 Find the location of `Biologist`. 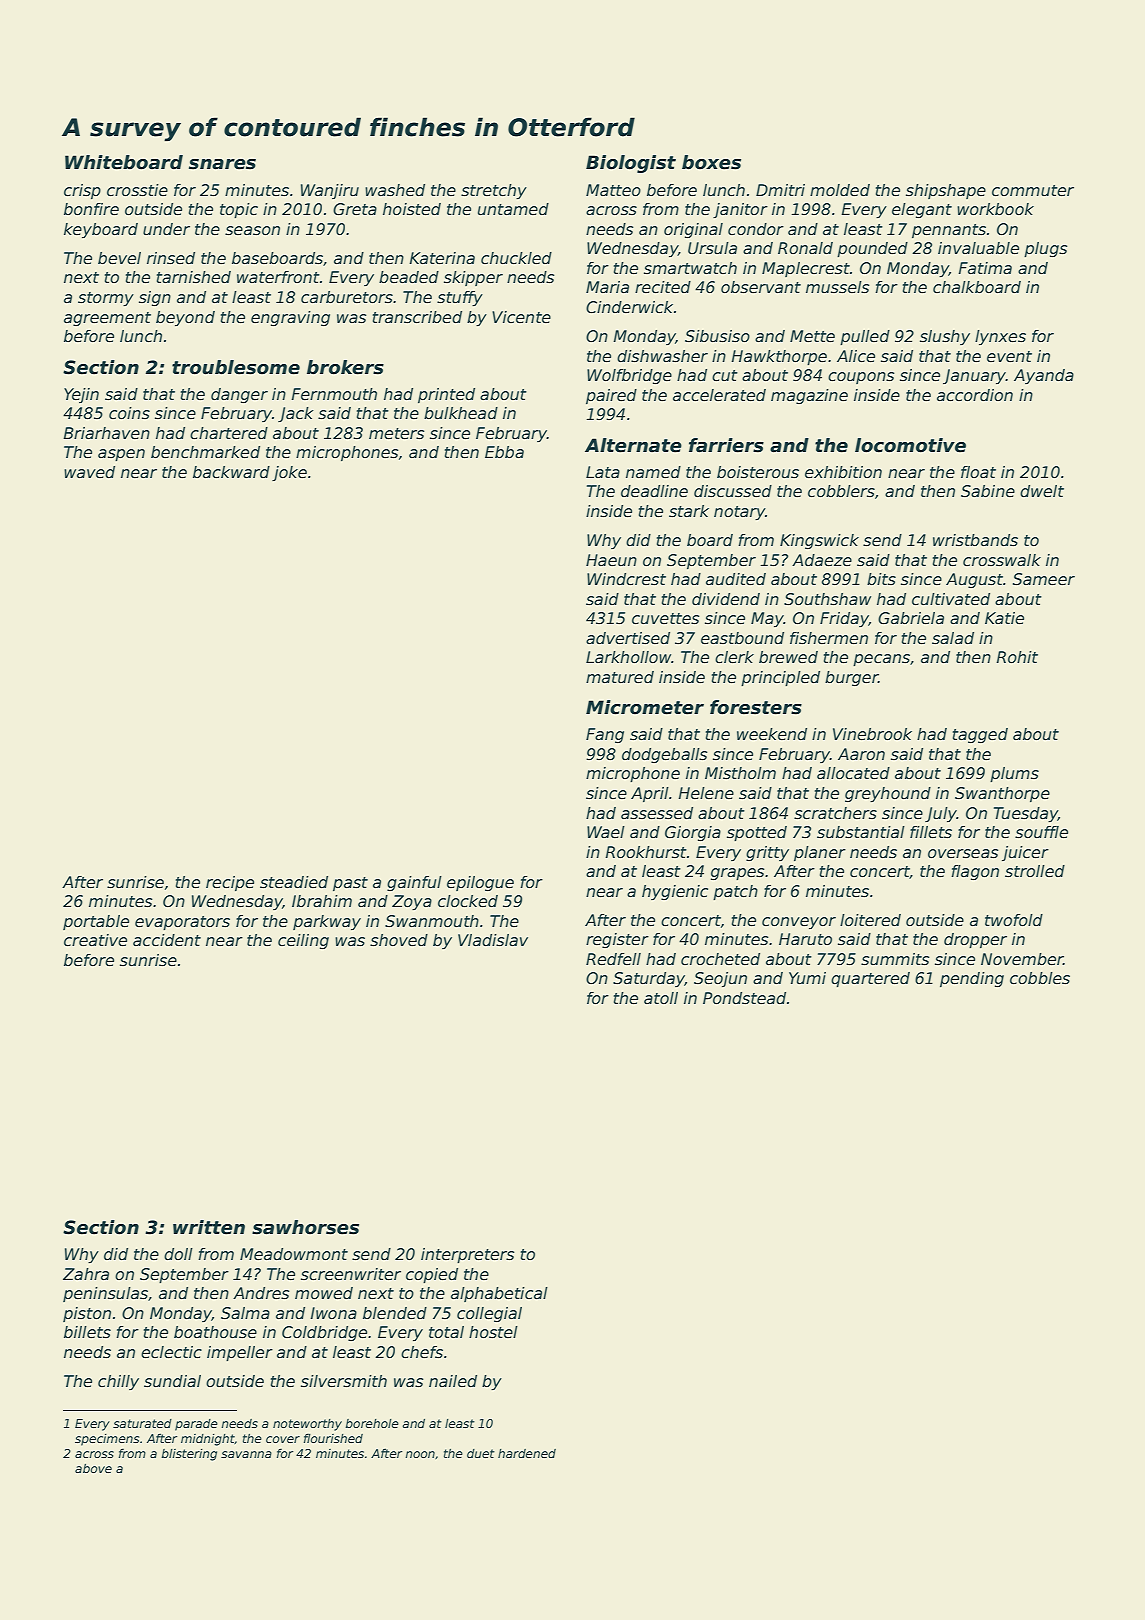

Biologist is located at coordinates (631, 164).
